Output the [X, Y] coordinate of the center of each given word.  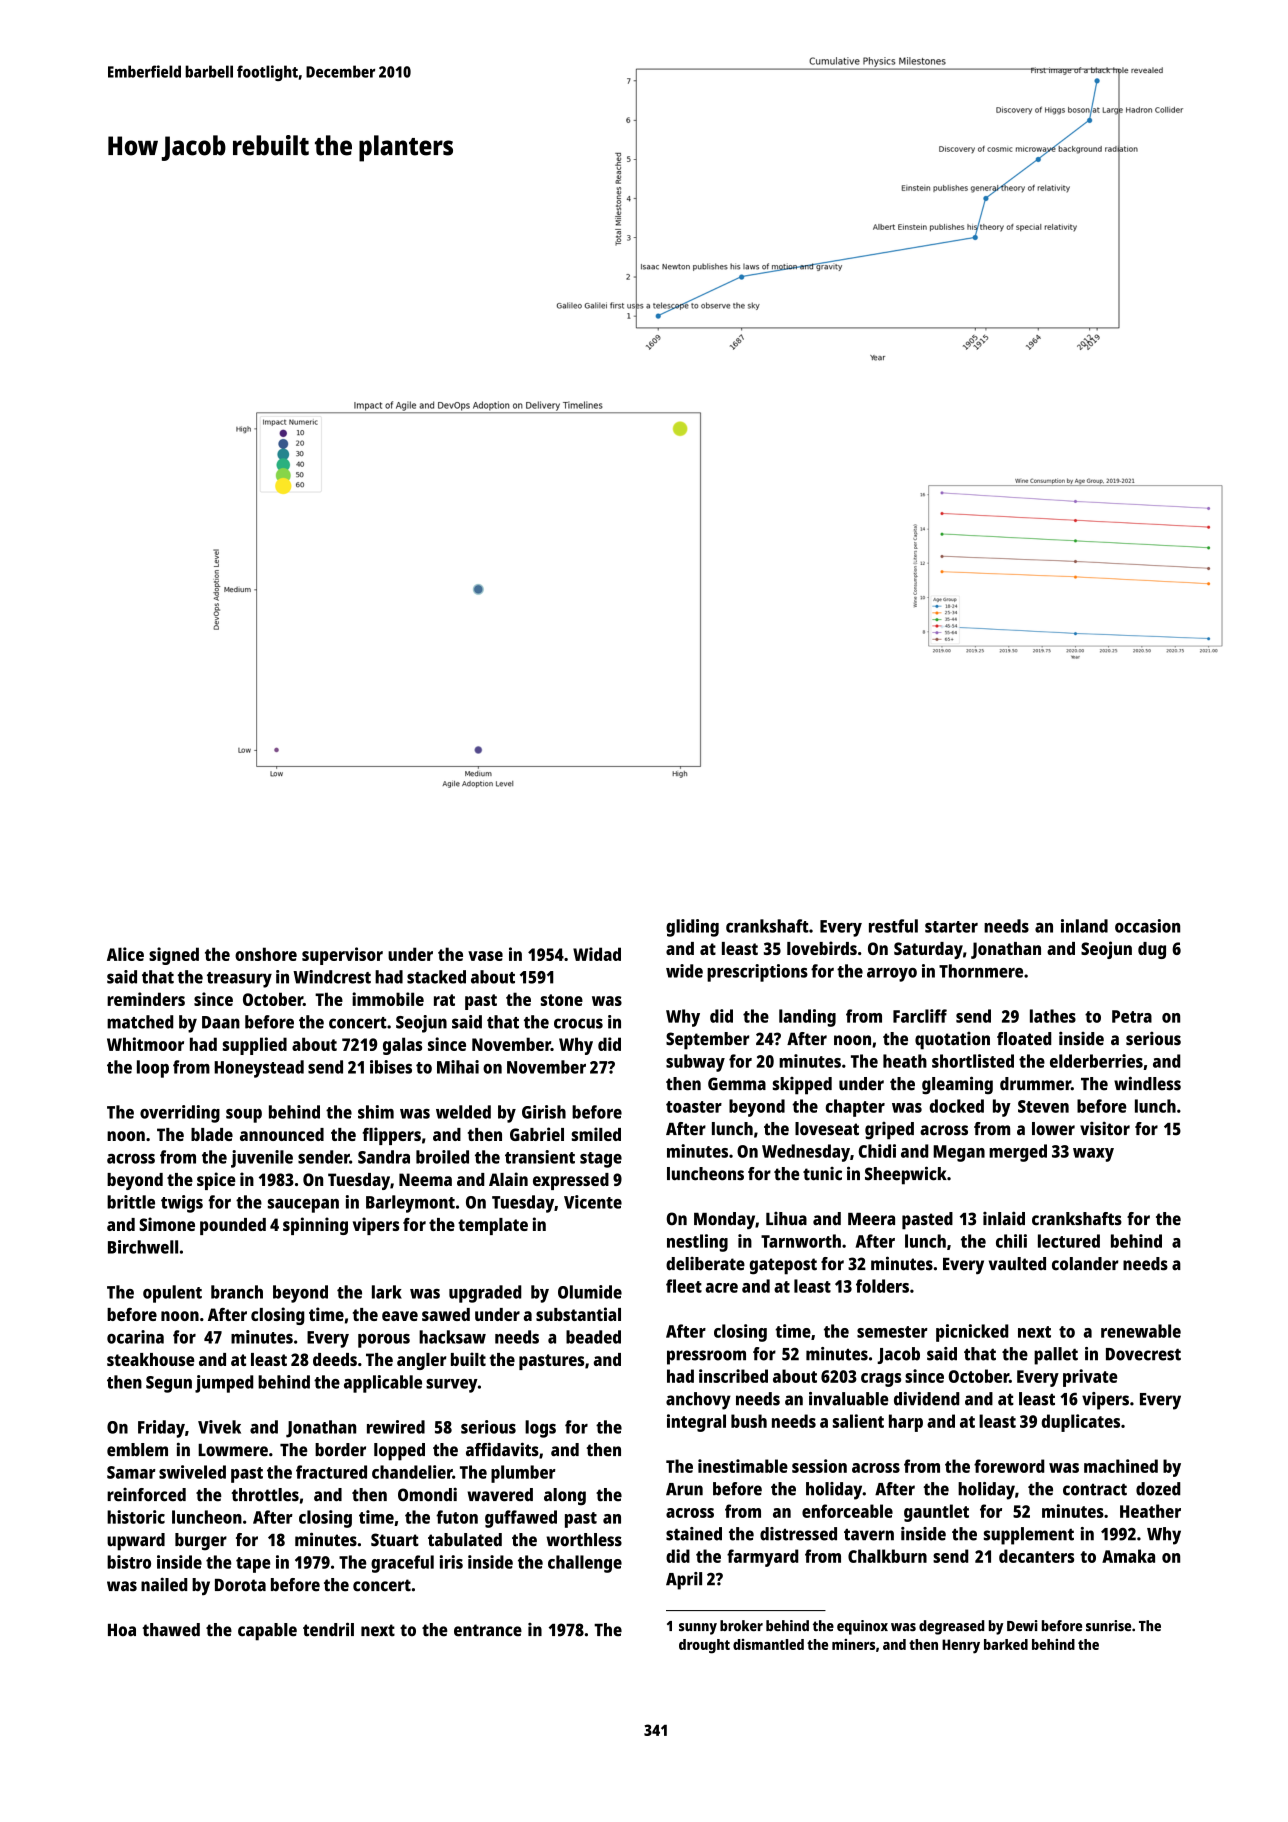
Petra [1132, 1016]
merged [1018, 1153]
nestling [697, 1243]
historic [136, 1517]
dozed [1158, 1489]
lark [387, 1292]
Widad [597, 954]
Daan [221, 1022]
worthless [584, 1540]
